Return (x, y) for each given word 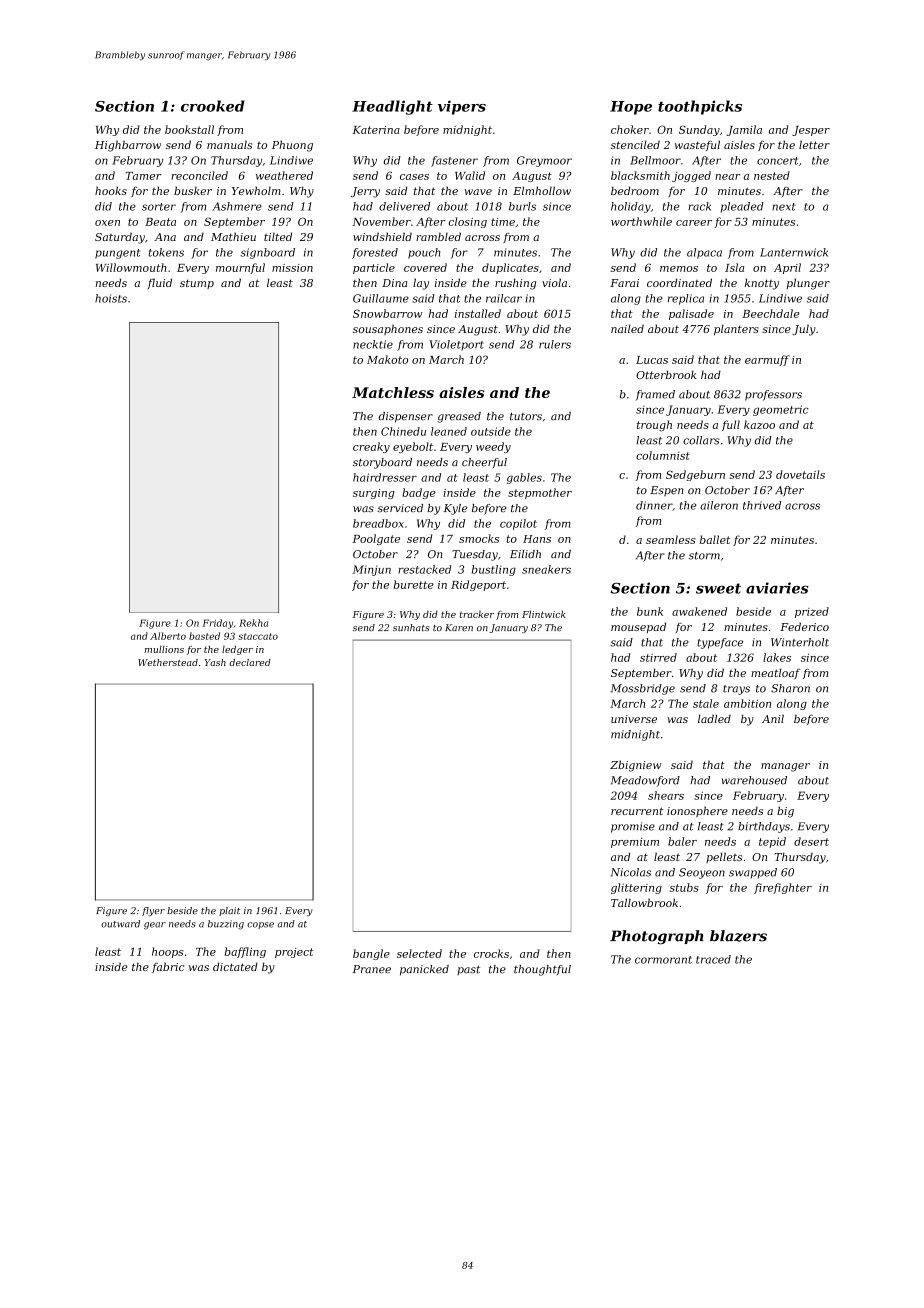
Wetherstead (168, 662)
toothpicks (700, 107)
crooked (213, 106)
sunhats (411, 627)
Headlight (392, 107)
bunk (650, 611)
